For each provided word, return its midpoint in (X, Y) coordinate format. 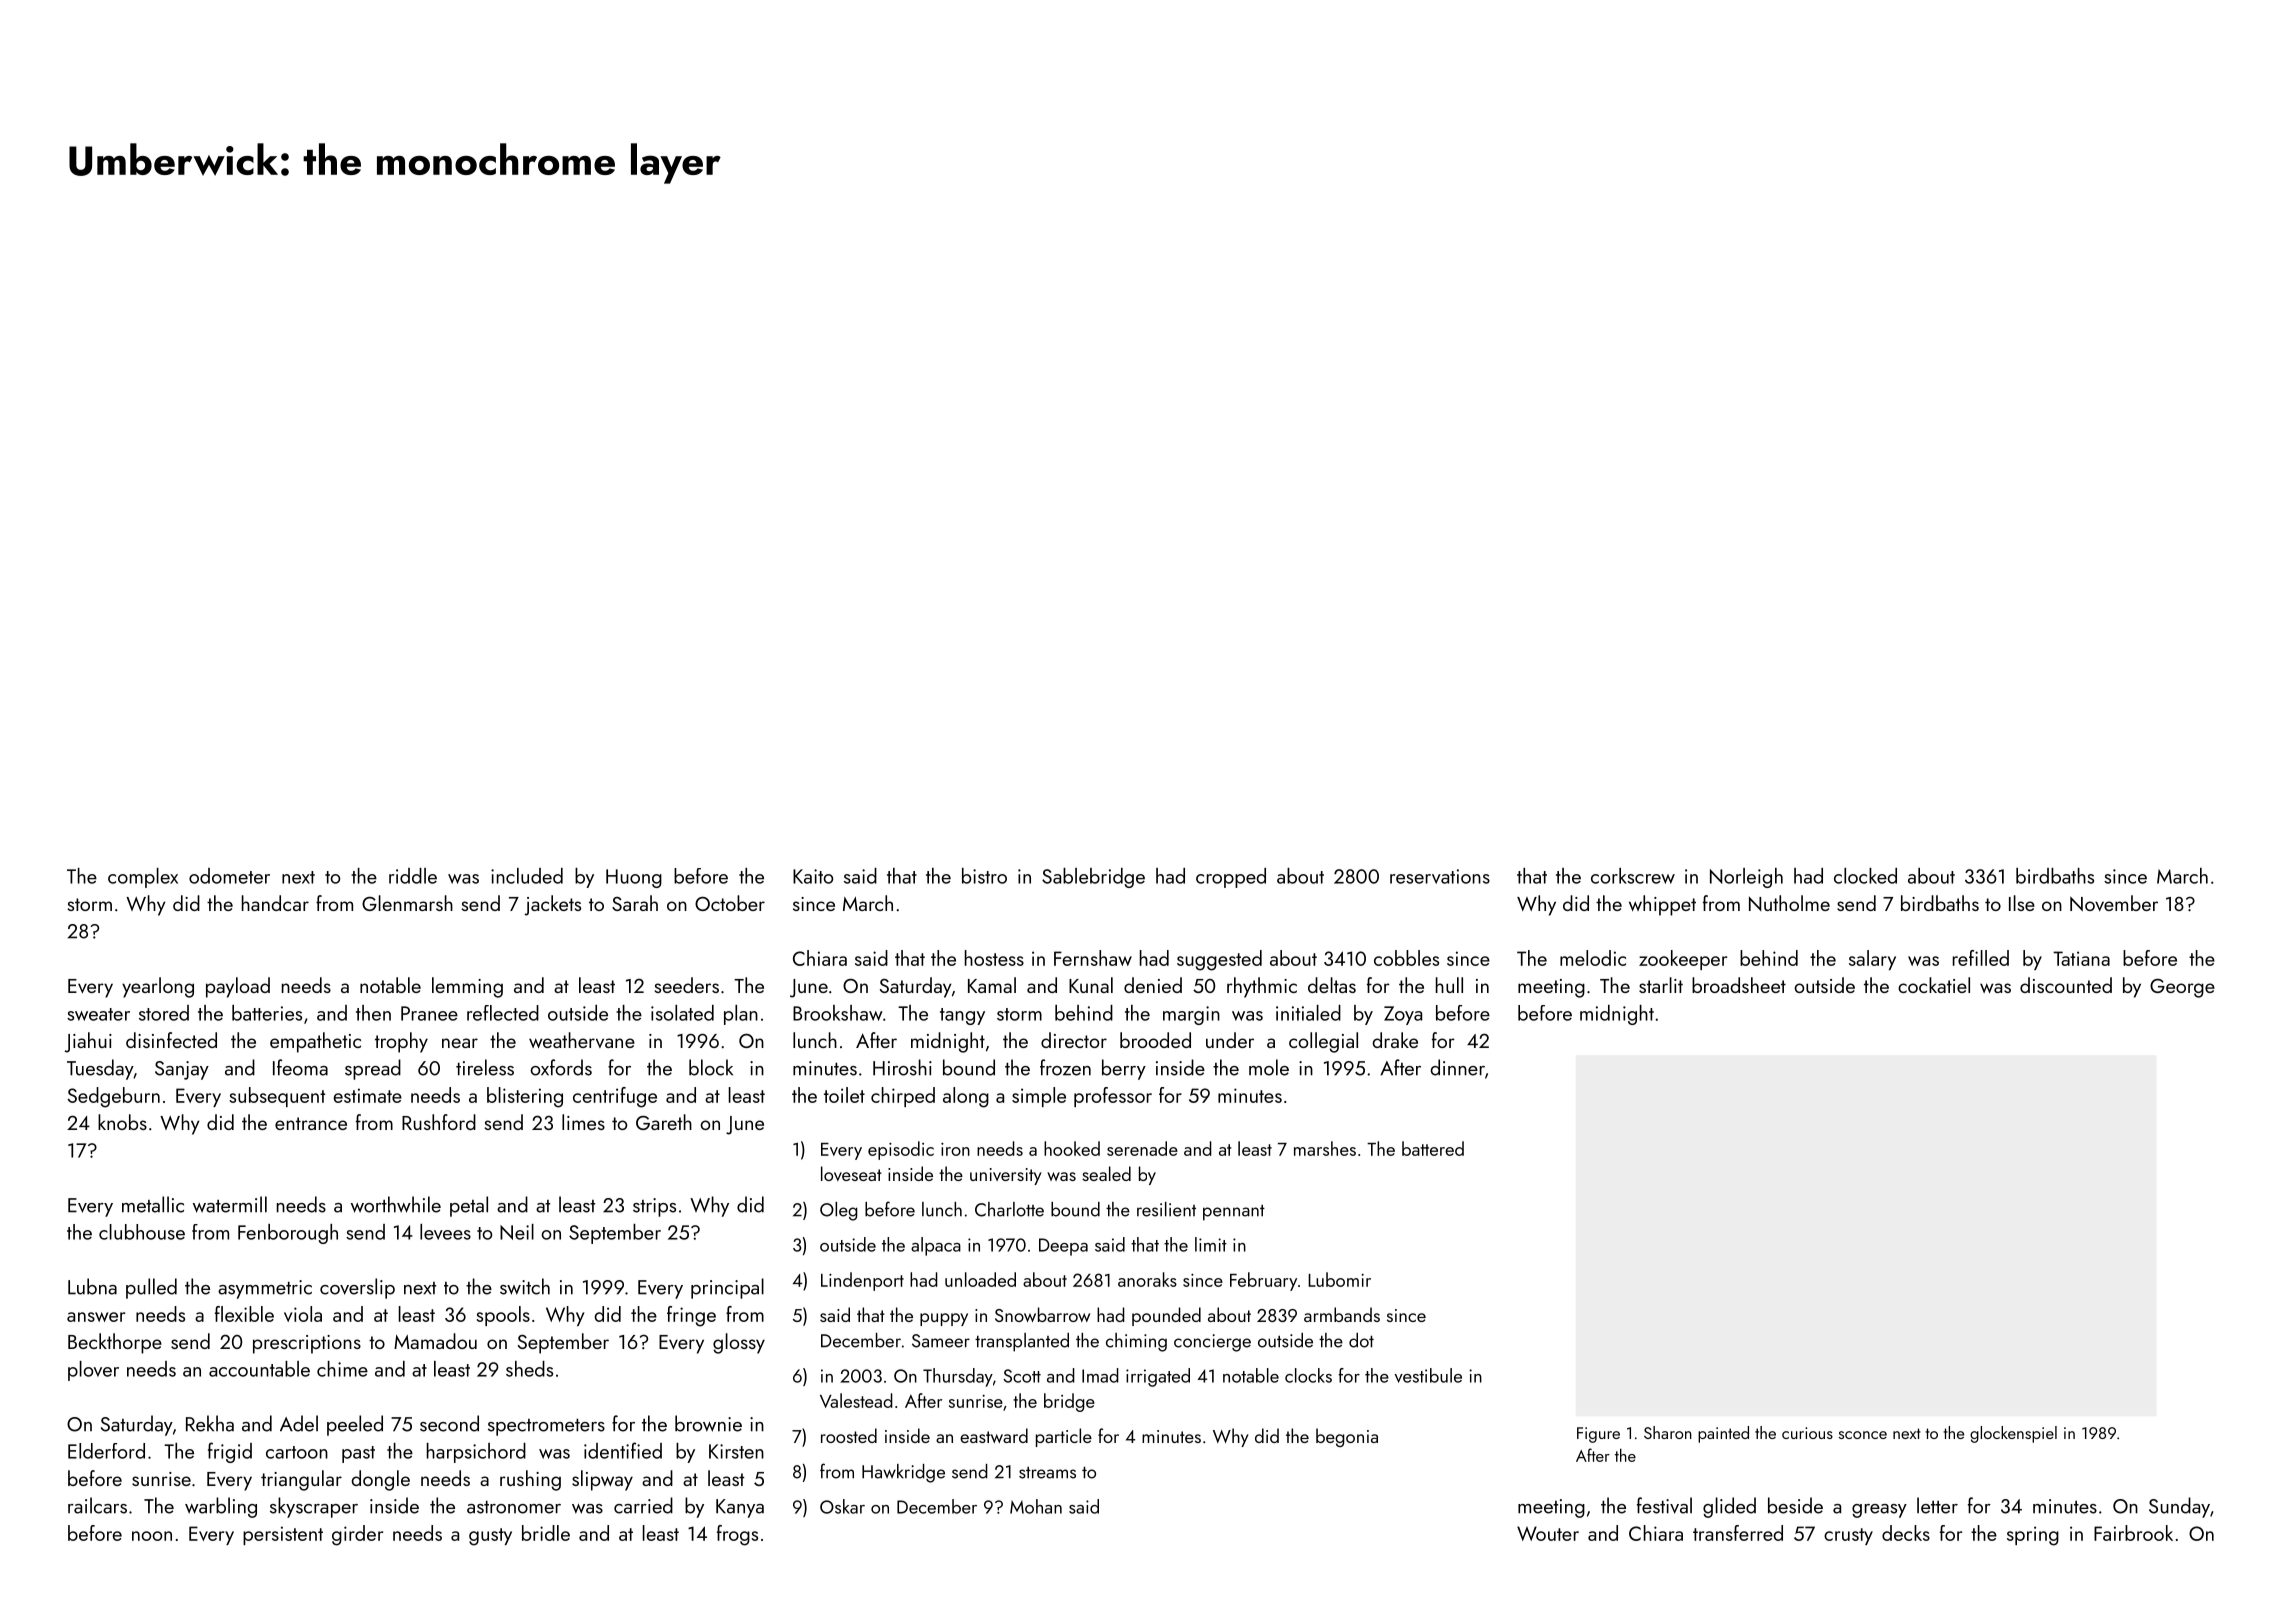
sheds (529, 1369)
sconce (1863, 1435)
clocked (1865, 876)
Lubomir (1339, 1279)
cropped (1231, 878)
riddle (413, 876)
